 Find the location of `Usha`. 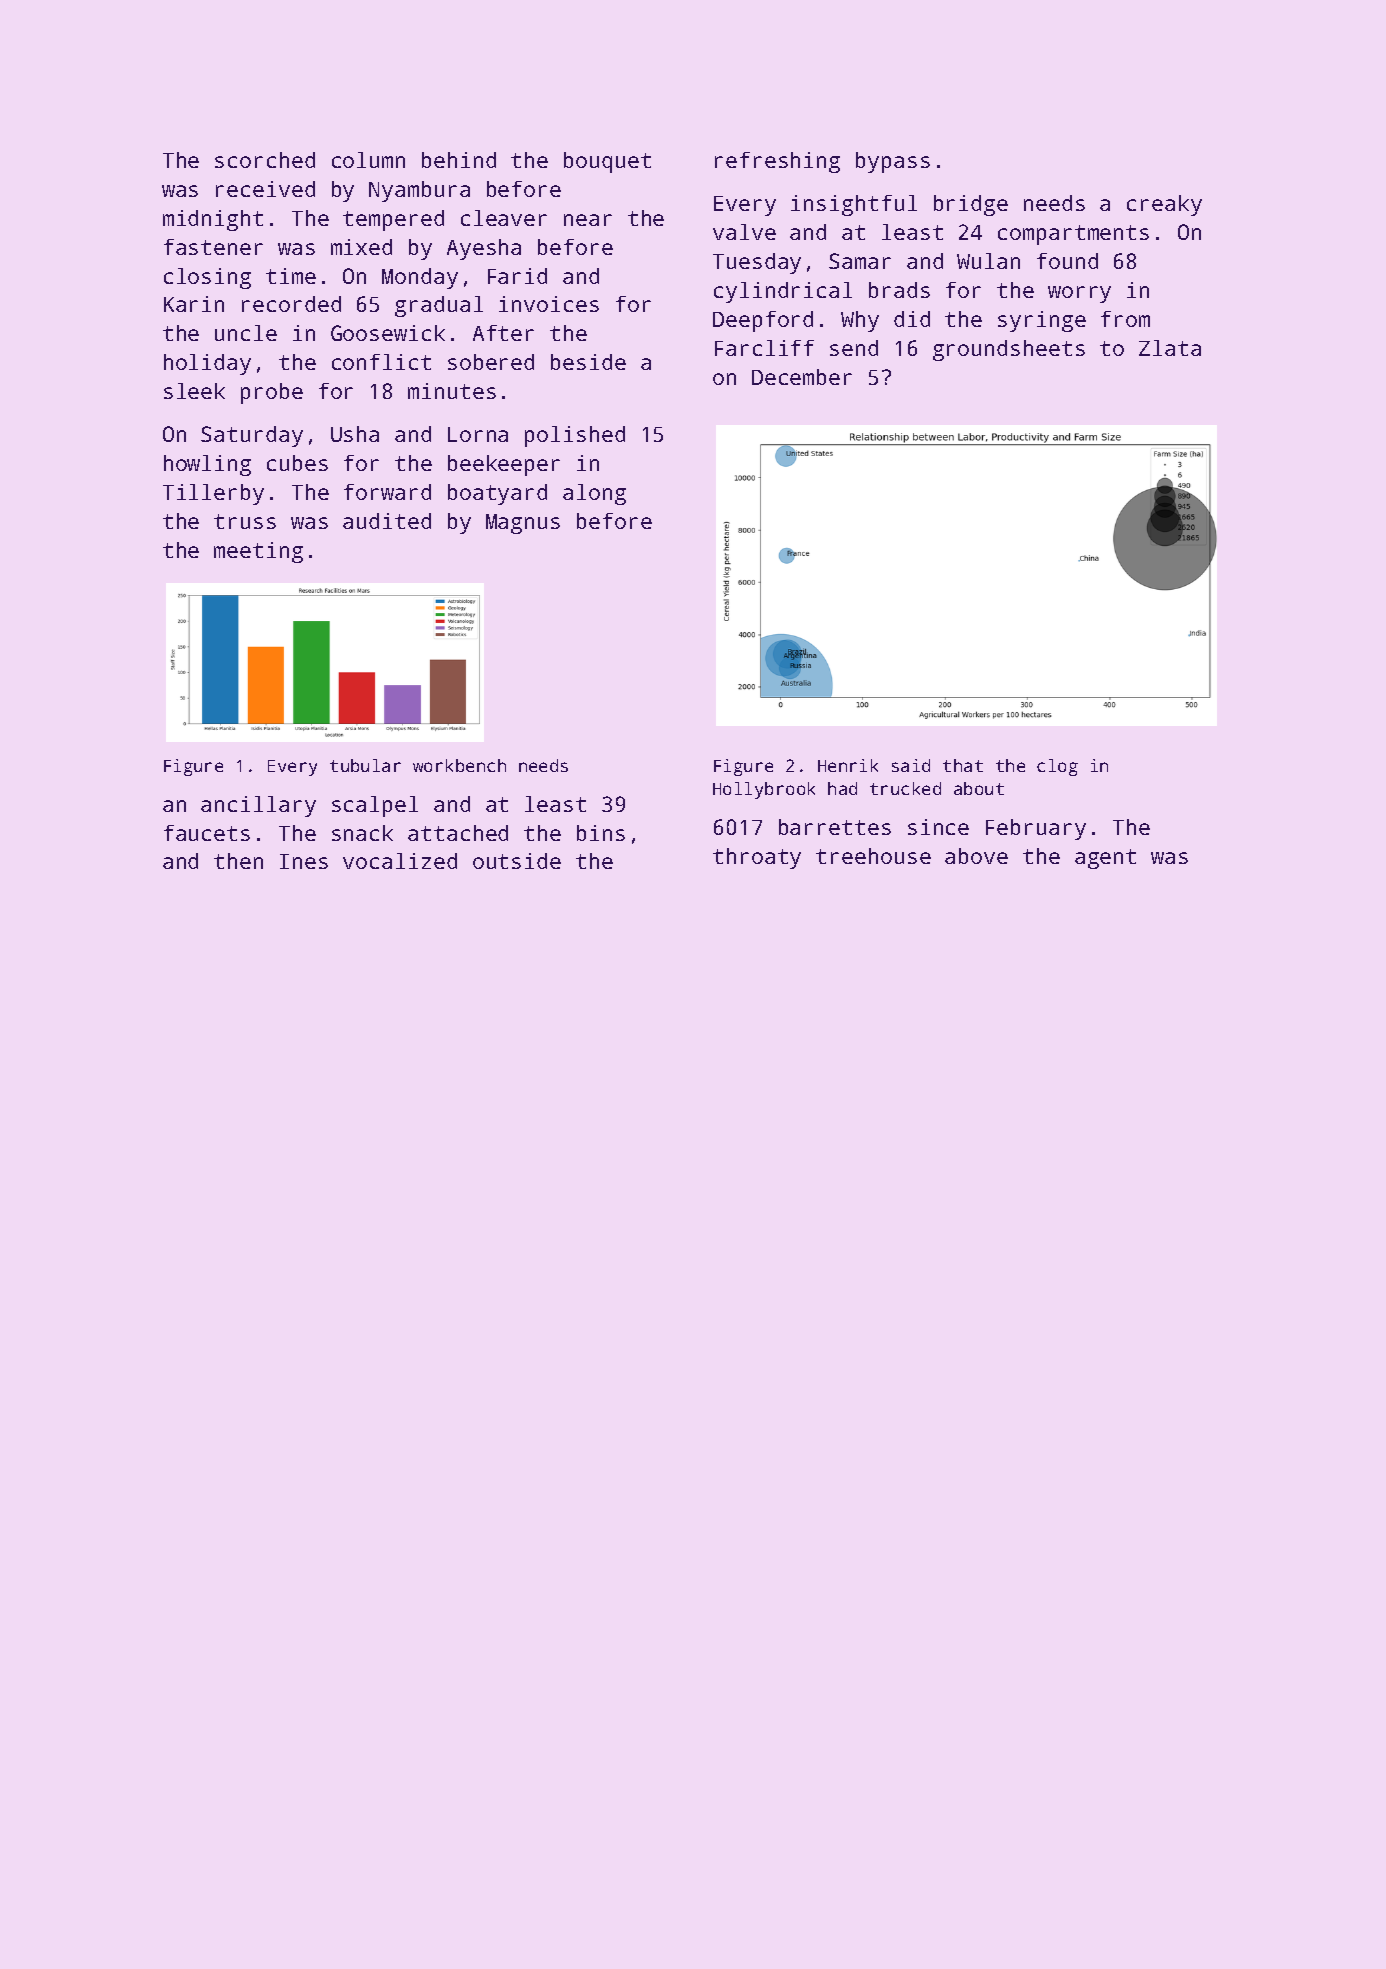

Usha is located at coordinates (355, 434).
